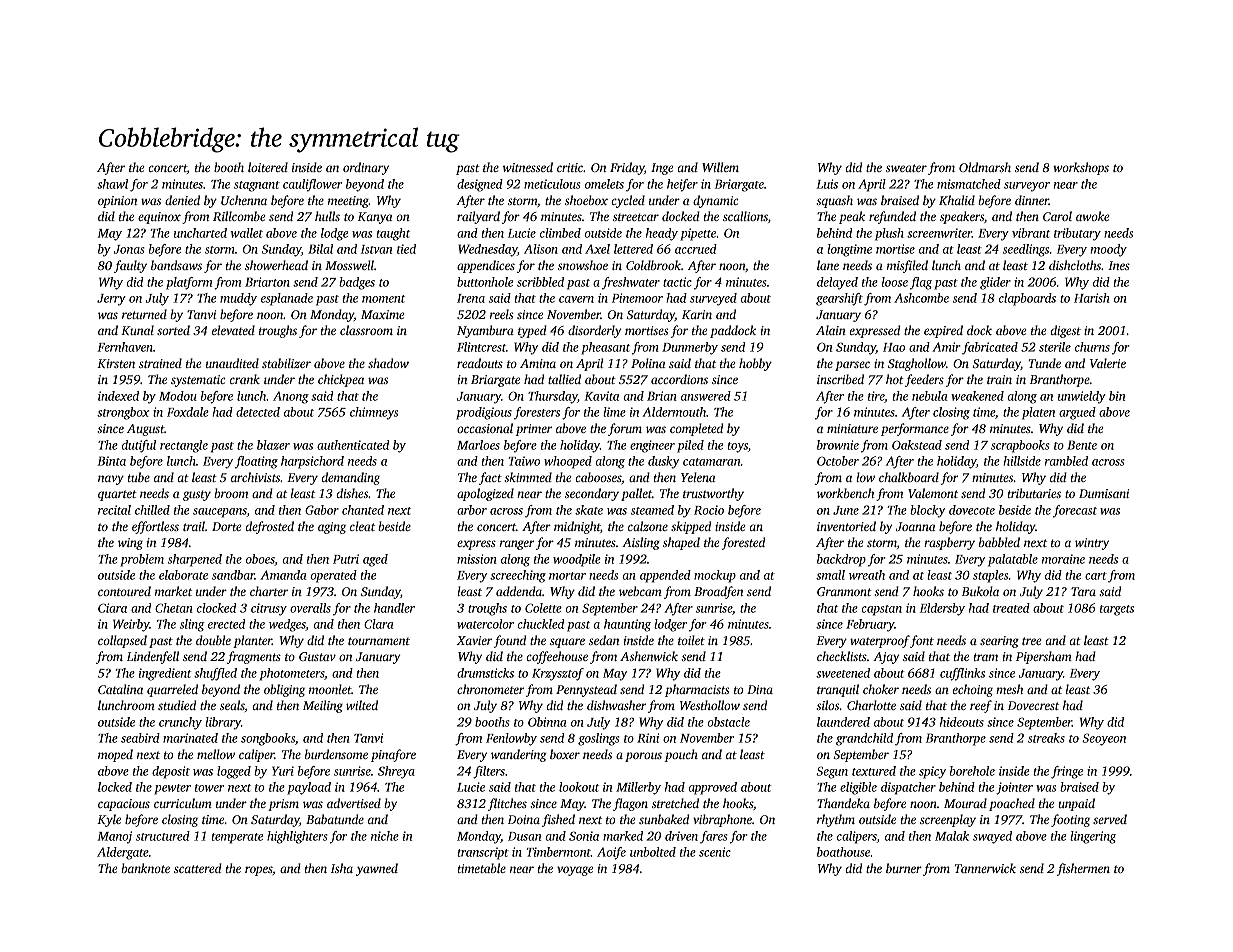 The height and width of the document is (952, 1233). What do you see at coordinates (921, 298) in the document?
I see `Ashcombe` at bounding box center [921, 298].
